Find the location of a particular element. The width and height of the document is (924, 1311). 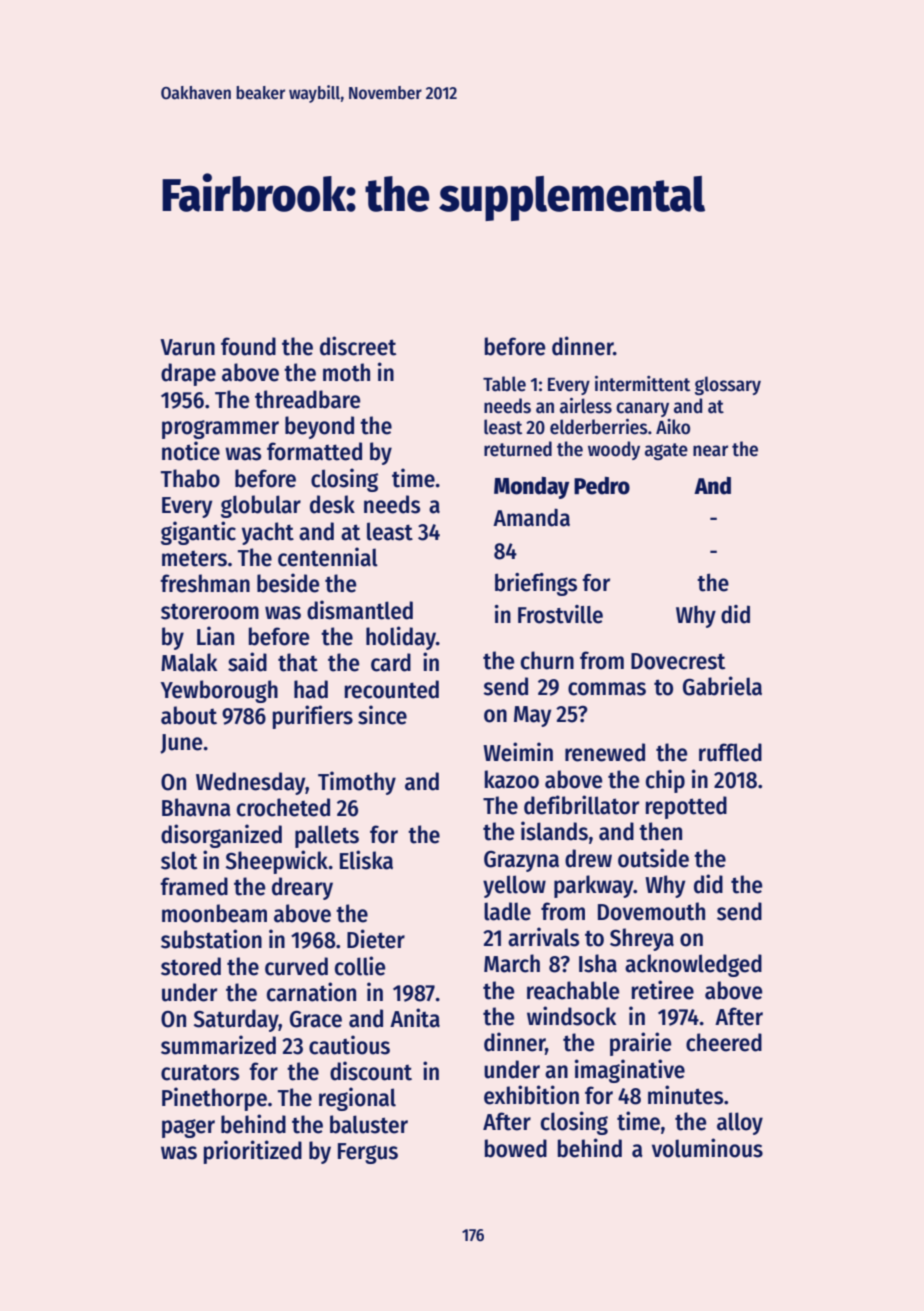

Table is located at coordinates (504, 384).
